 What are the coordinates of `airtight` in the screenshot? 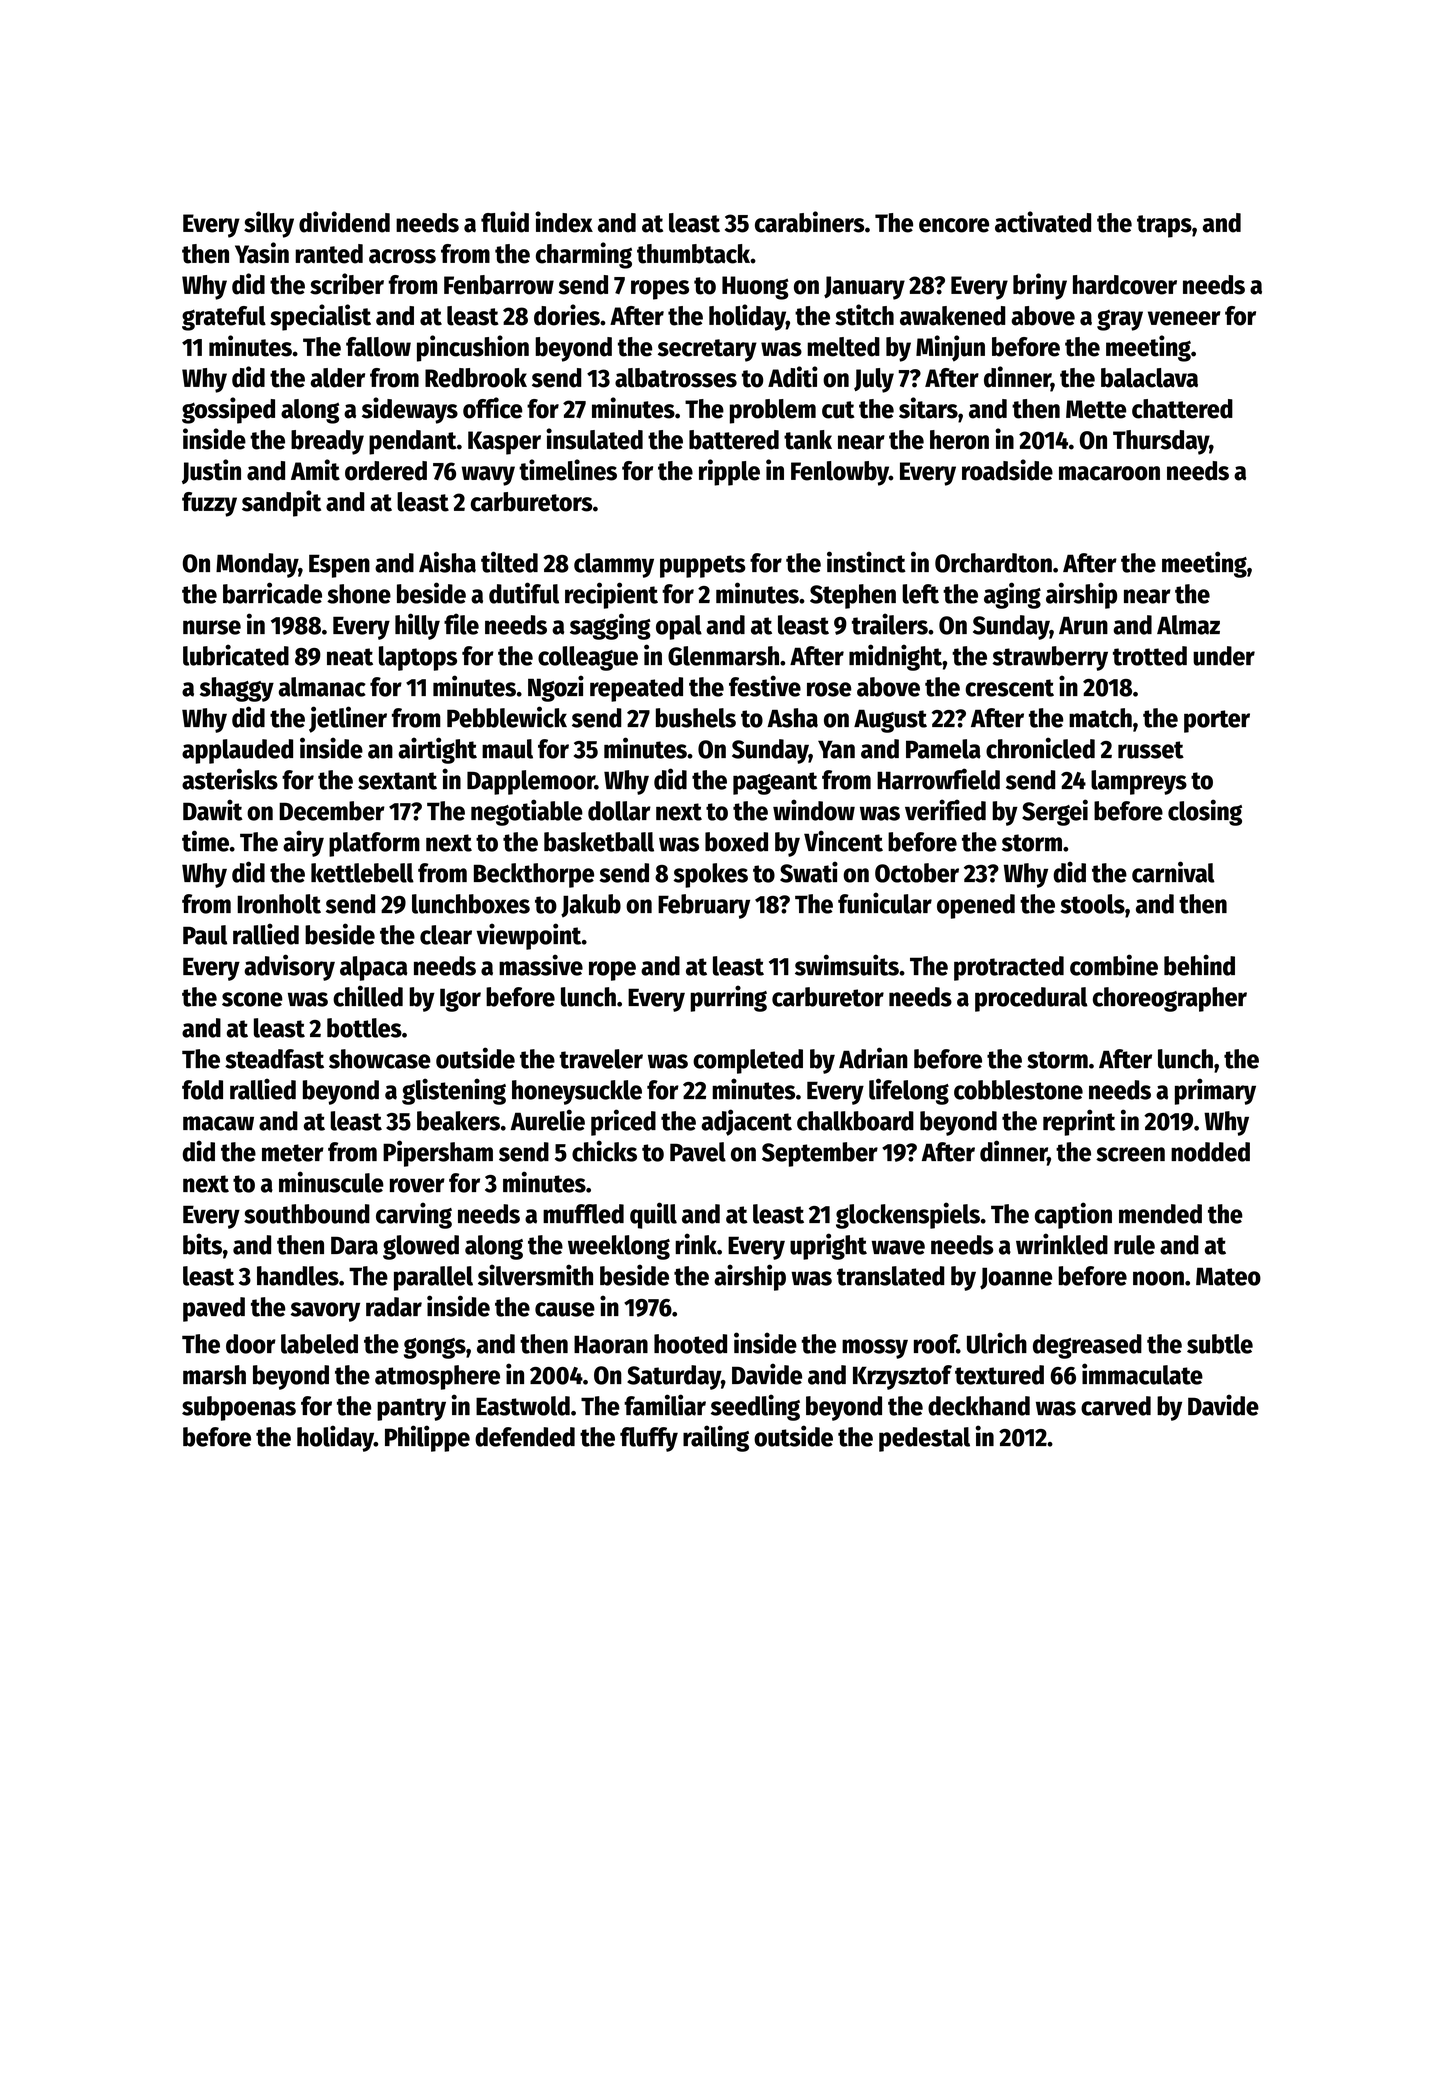 It's located at (437, 750).
